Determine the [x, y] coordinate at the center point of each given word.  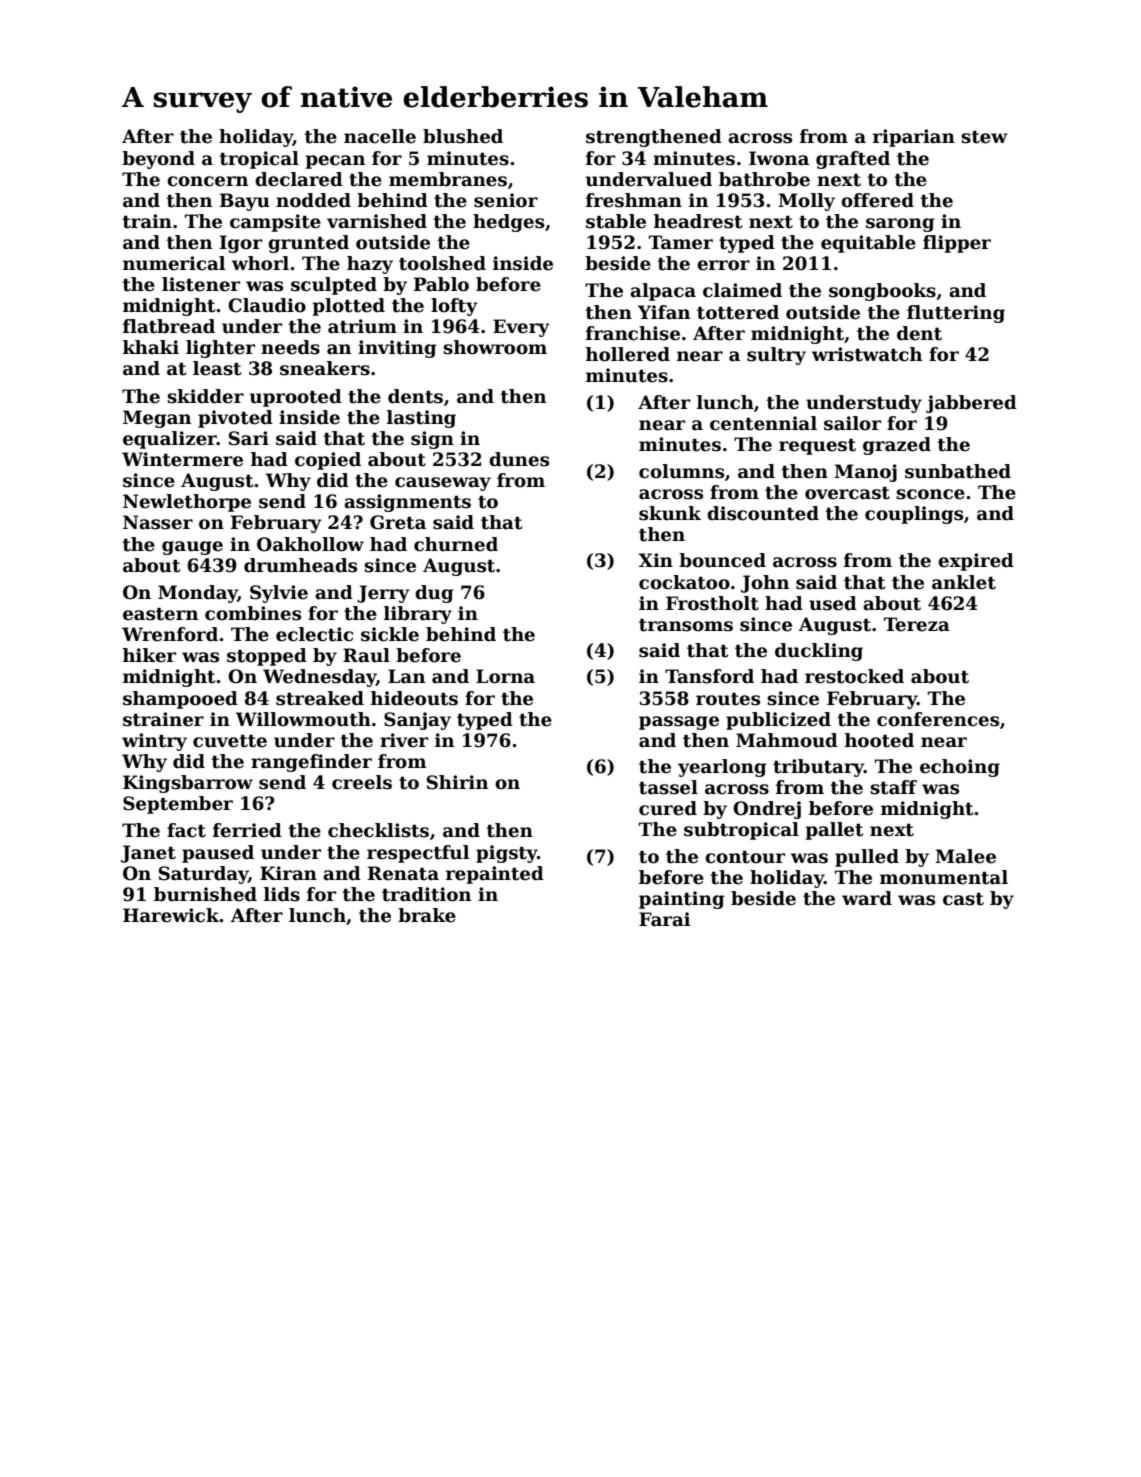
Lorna [505, 676]
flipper [957, 244]
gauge [192, 548]
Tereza [917, 624]
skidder [205, 396]
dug [434, 594]
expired [976, 562]
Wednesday [319, 678]
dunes [519, 459]
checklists [378, 830]
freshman [634, 200]
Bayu [245, 202]
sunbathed [958, 471]
